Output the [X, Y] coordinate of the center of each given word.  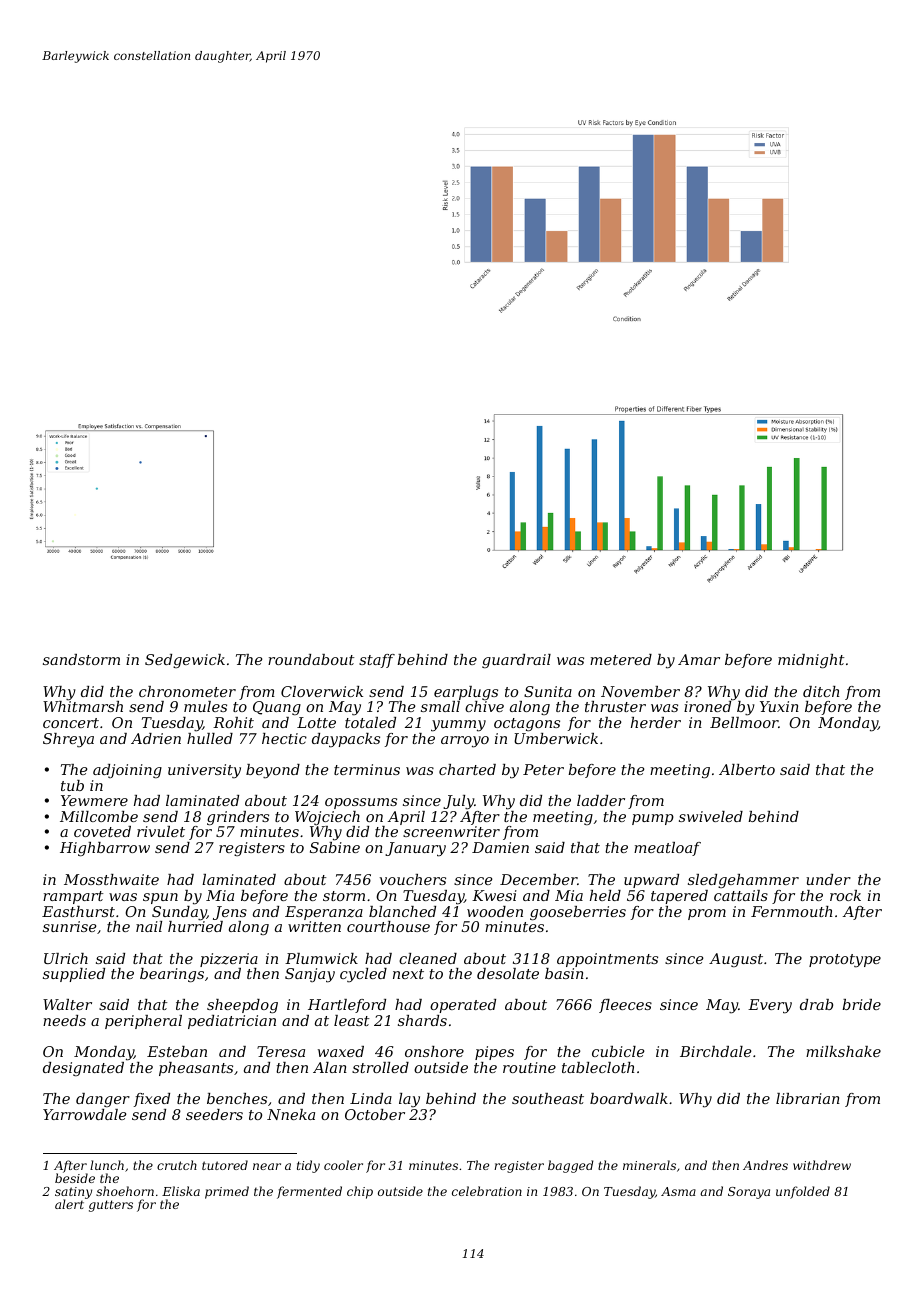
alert [69, 1204]
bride [861, 1004]
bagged [571, 1166]
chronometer [187, 691]
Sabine [335, 847]
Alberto [747, 769]
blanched [402, 911]
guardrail [516, 661]
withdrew [822, 1165]
